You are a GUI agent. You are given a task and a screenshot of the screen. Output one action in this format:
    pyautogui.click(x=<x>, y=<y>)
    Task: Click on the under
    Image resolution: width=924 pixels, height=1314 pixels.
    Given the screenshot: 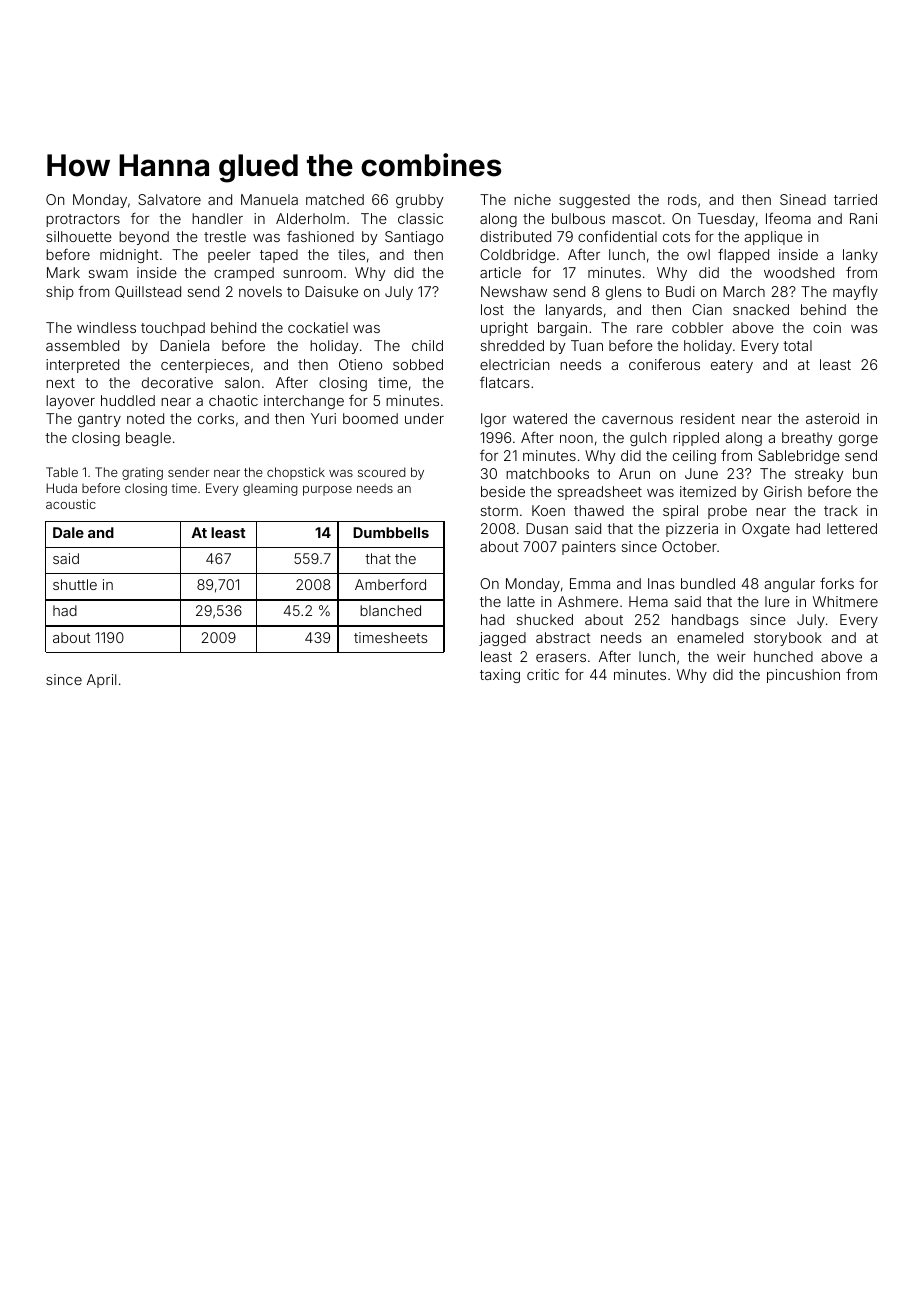 What is the action you would take?
    pyautogui.click(x=424, y=418)
